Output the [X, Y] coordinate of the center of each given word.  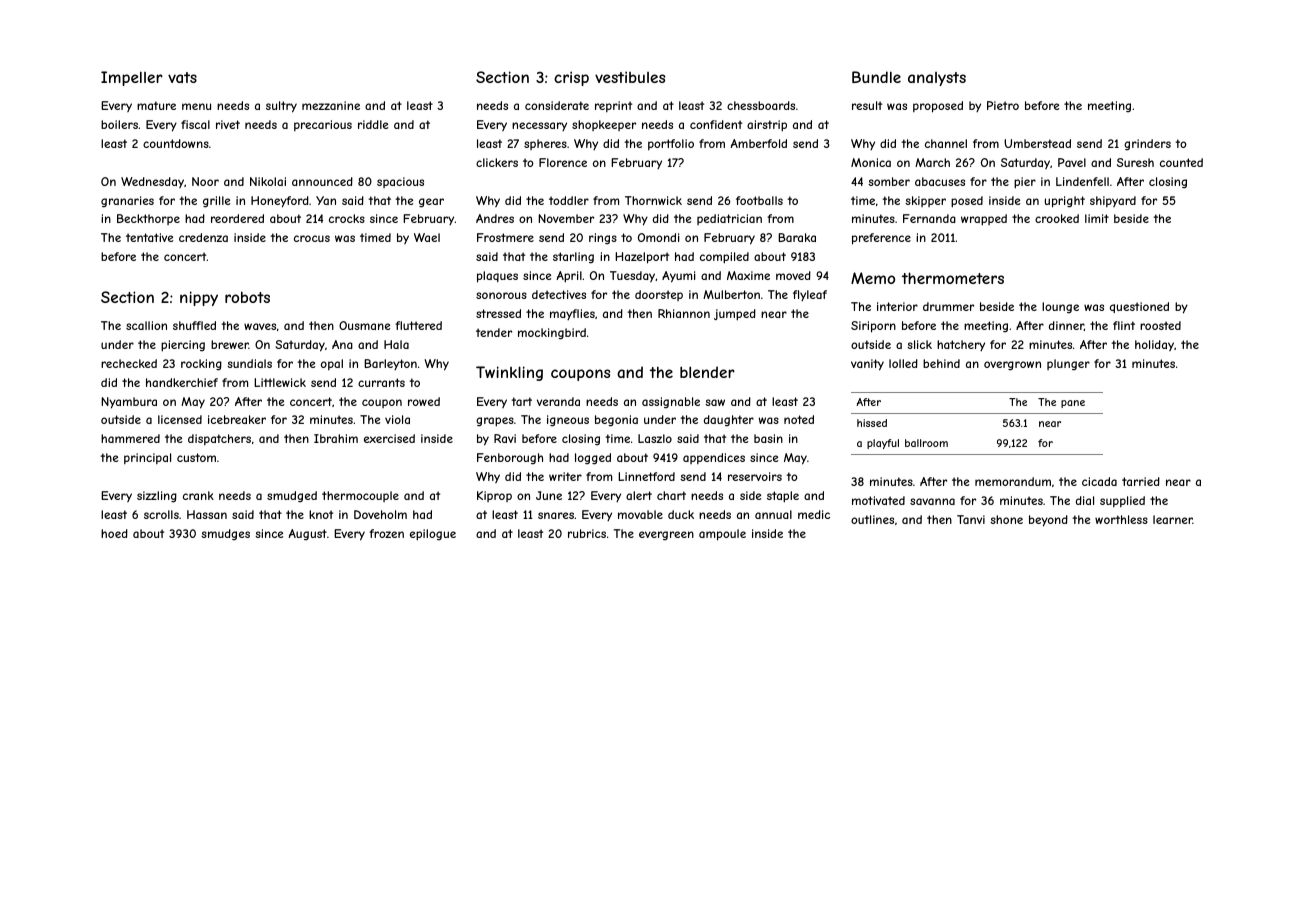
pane [1073, 404]
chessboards [761, 105]
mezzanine [331, 105]
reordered [237, 218]
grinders [1147, 144]
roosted [1160, 325]
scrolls [161, 514]
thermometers [953, 278]
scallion [146, 325]
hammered [130, 438]
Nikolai [268, 181]
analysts [937, 79]
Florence [563, 162]
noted [799, 419]
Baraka [797, 237]
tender [494, 332]
